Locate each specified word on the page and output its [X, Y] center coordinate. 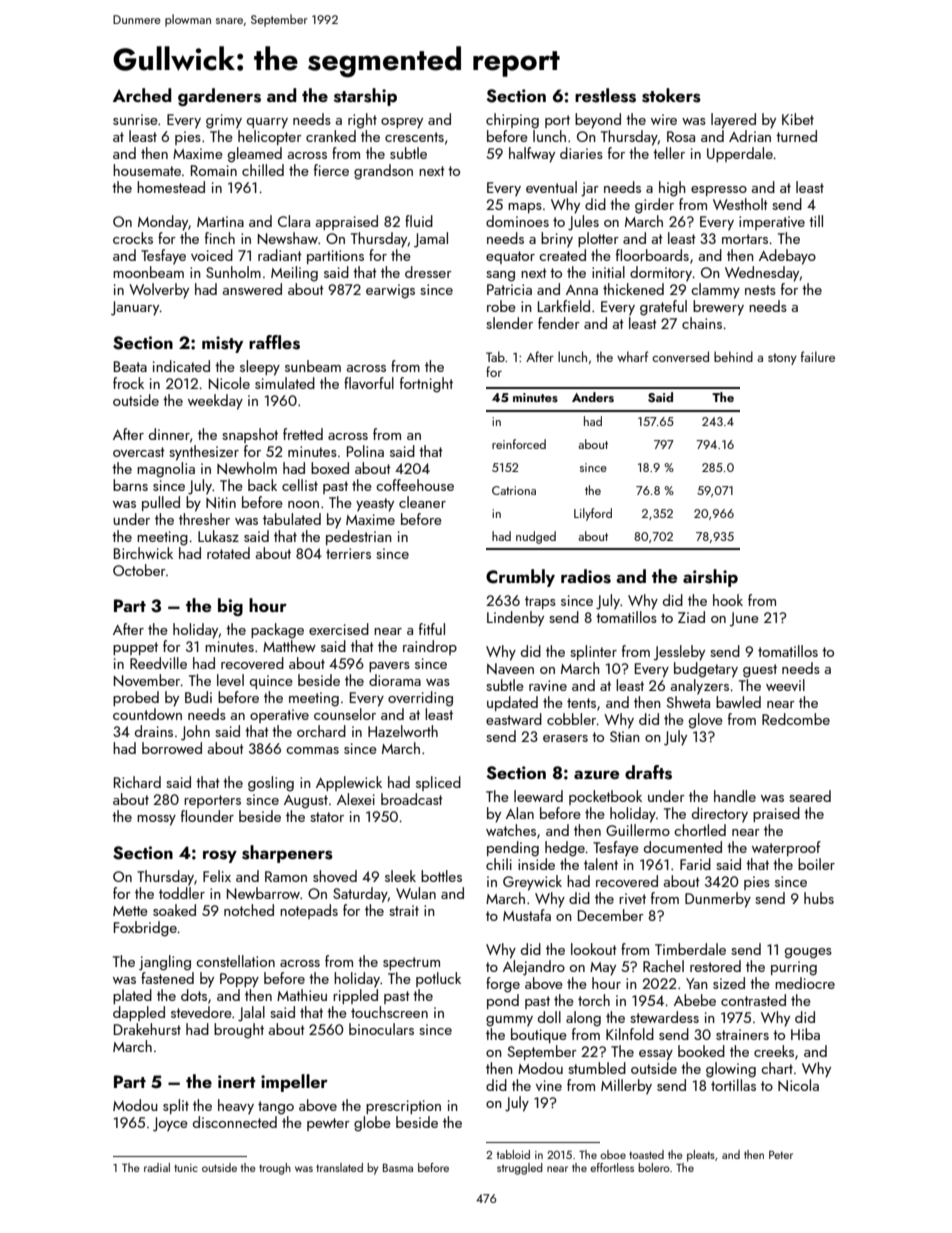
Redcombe [796, 719]
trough [275, 1169]
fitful [432, 629]
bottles [441, 876]
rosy [220, 856]
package [277, 631]
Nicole [229, 383]
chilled [263, 170]
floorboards [652, 255]
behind [733, 356]
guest [760, 671]
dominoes [517, 221]
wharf [632, 356]
